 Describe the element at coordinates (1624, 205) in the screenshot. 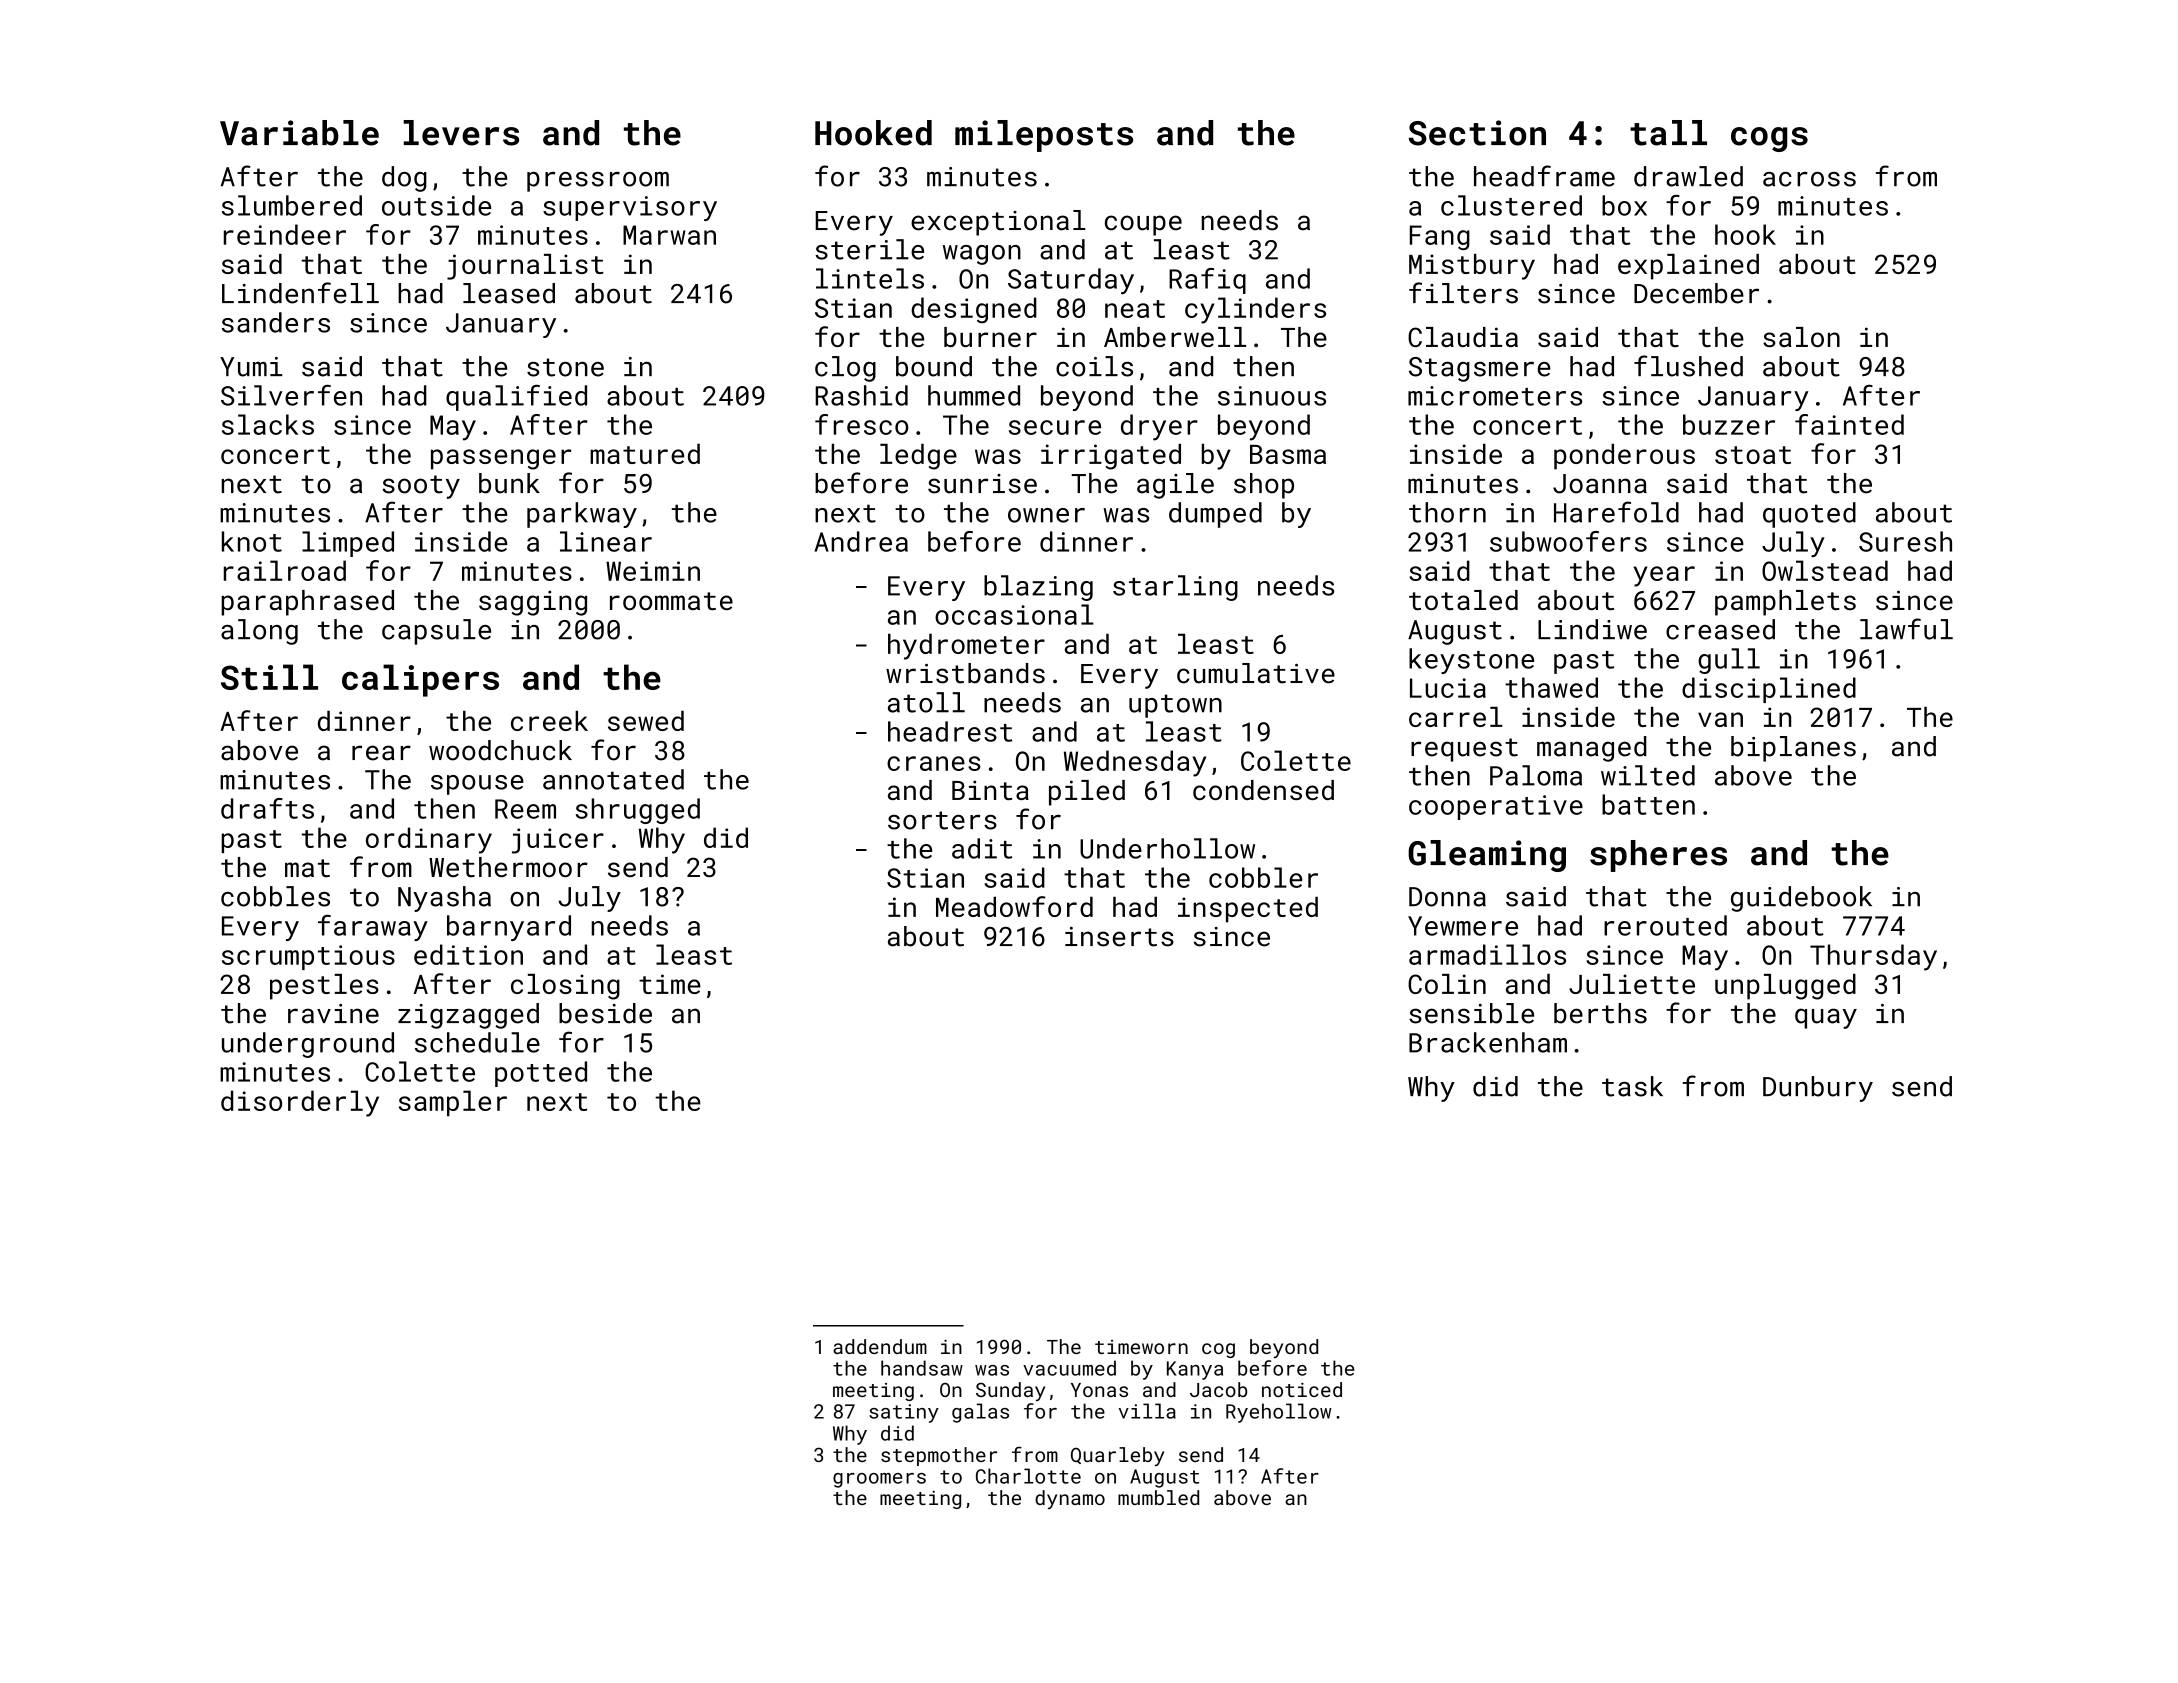

I see `box` at that location.
